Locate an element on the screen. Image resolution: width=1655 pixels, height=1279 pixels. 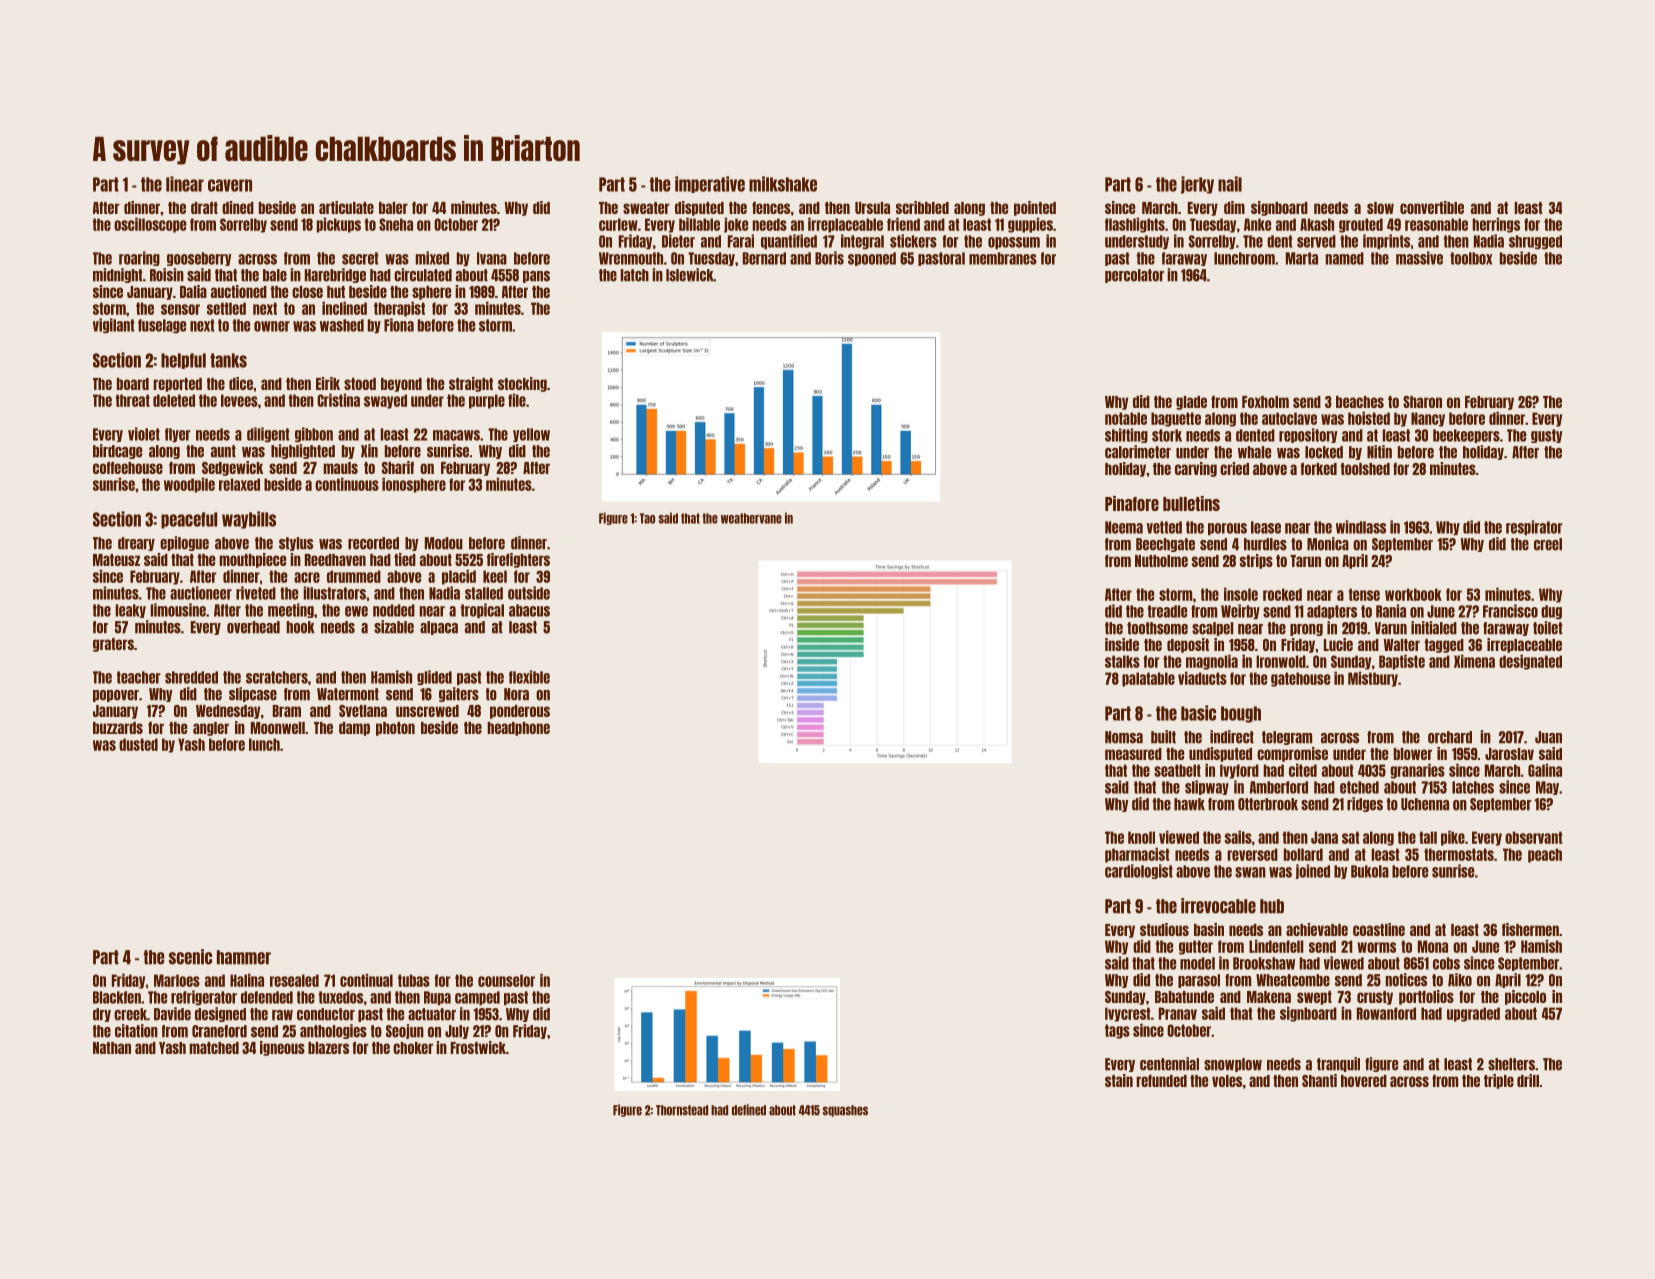
tags is located at coordinates (1117, 1031).
